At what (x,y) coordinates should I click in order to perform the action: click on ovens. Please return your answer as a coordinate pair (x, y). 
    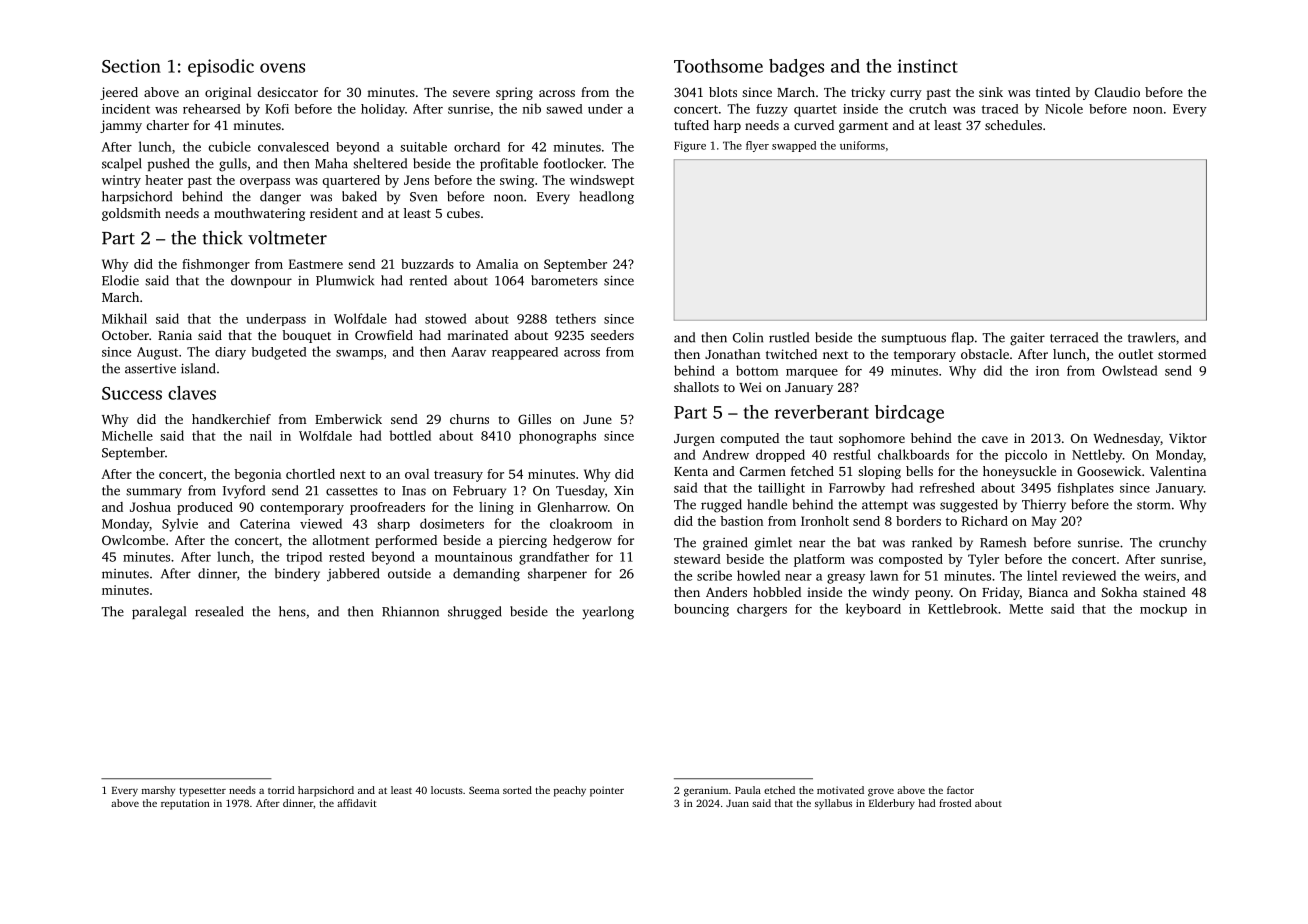
    Looking at the image, I should click on (282, 68).
